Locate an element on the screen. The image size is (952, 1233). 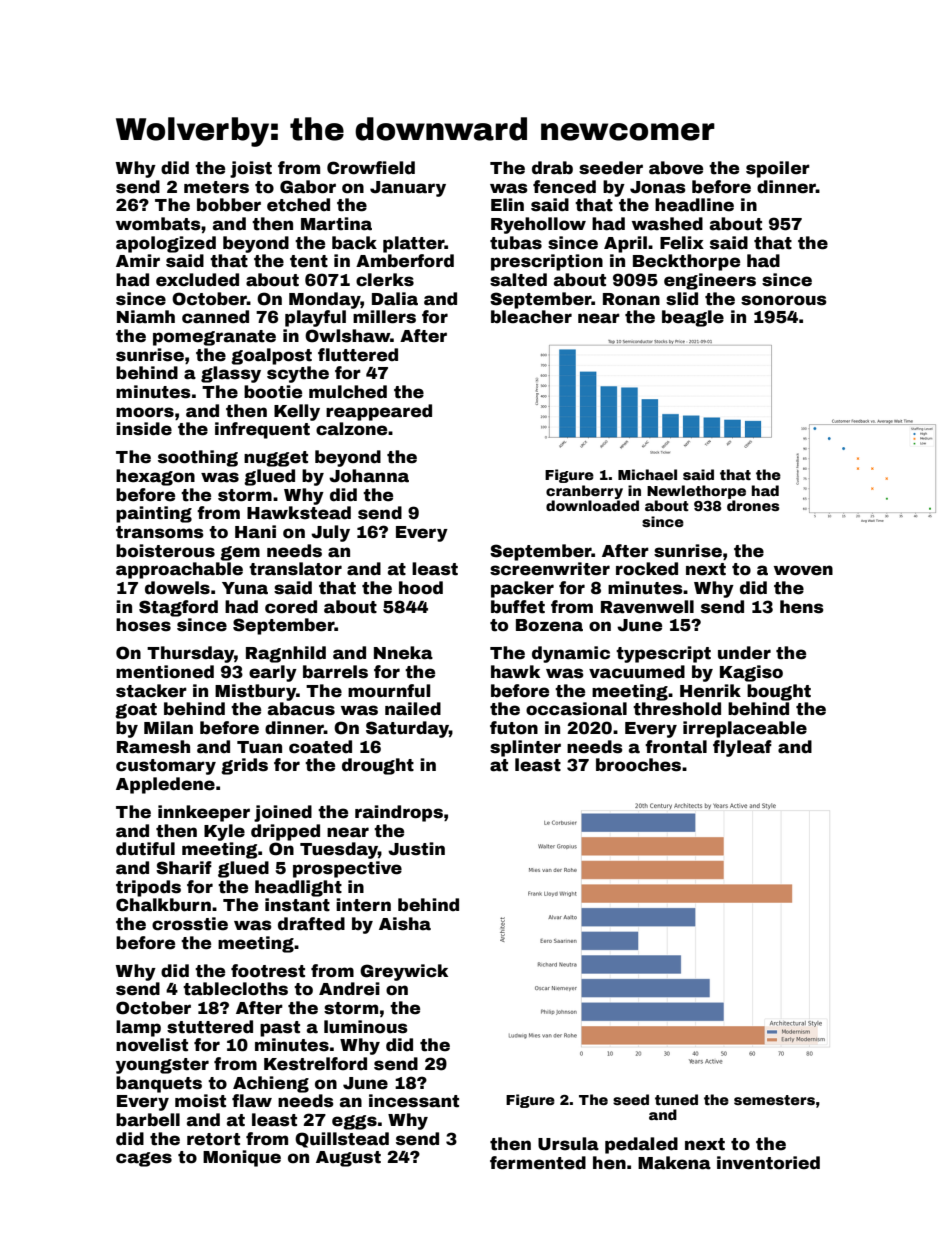
Niamh is located at coordinates (146, 317).
